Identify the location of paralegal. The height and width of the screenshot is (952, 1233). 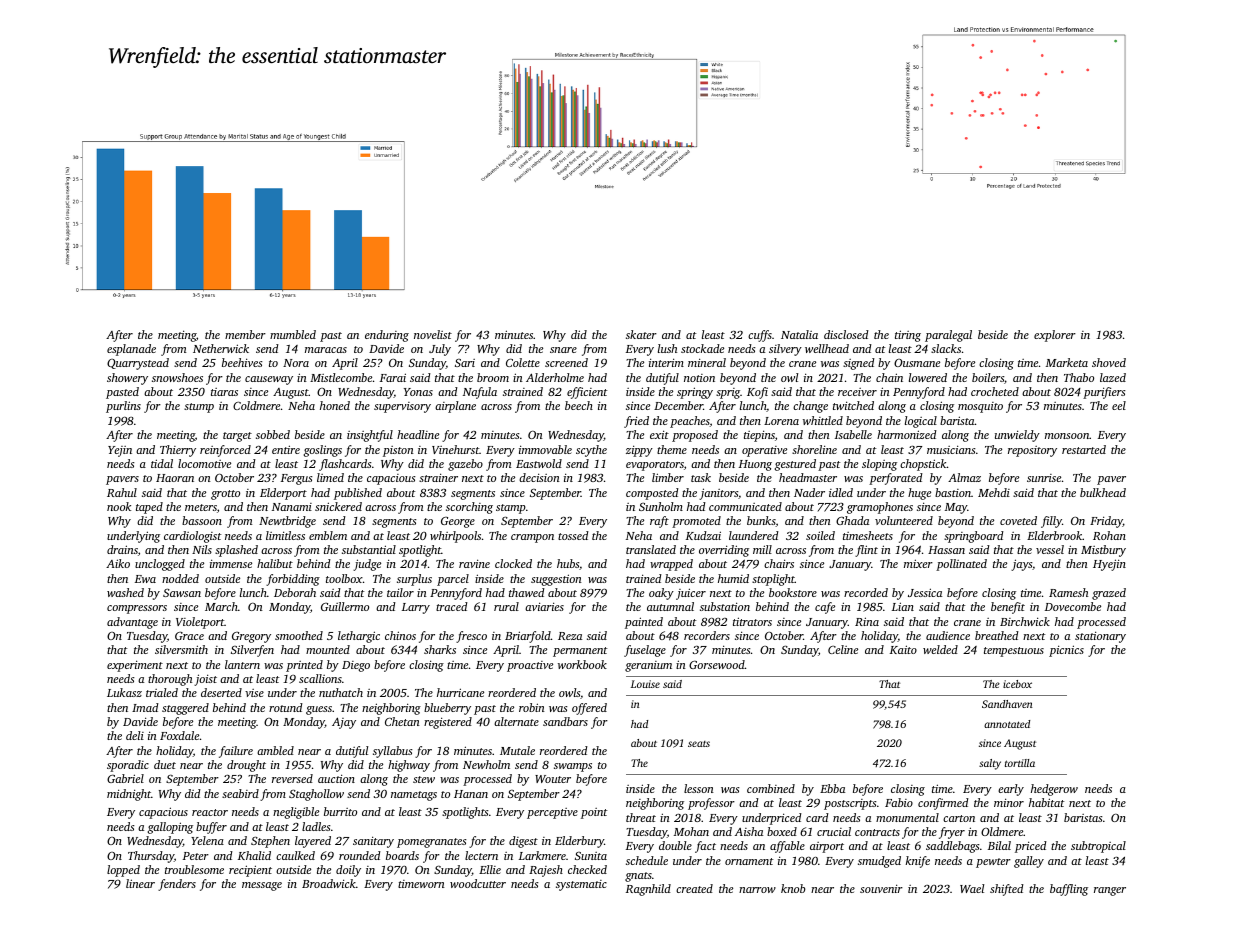
(948, 336).
